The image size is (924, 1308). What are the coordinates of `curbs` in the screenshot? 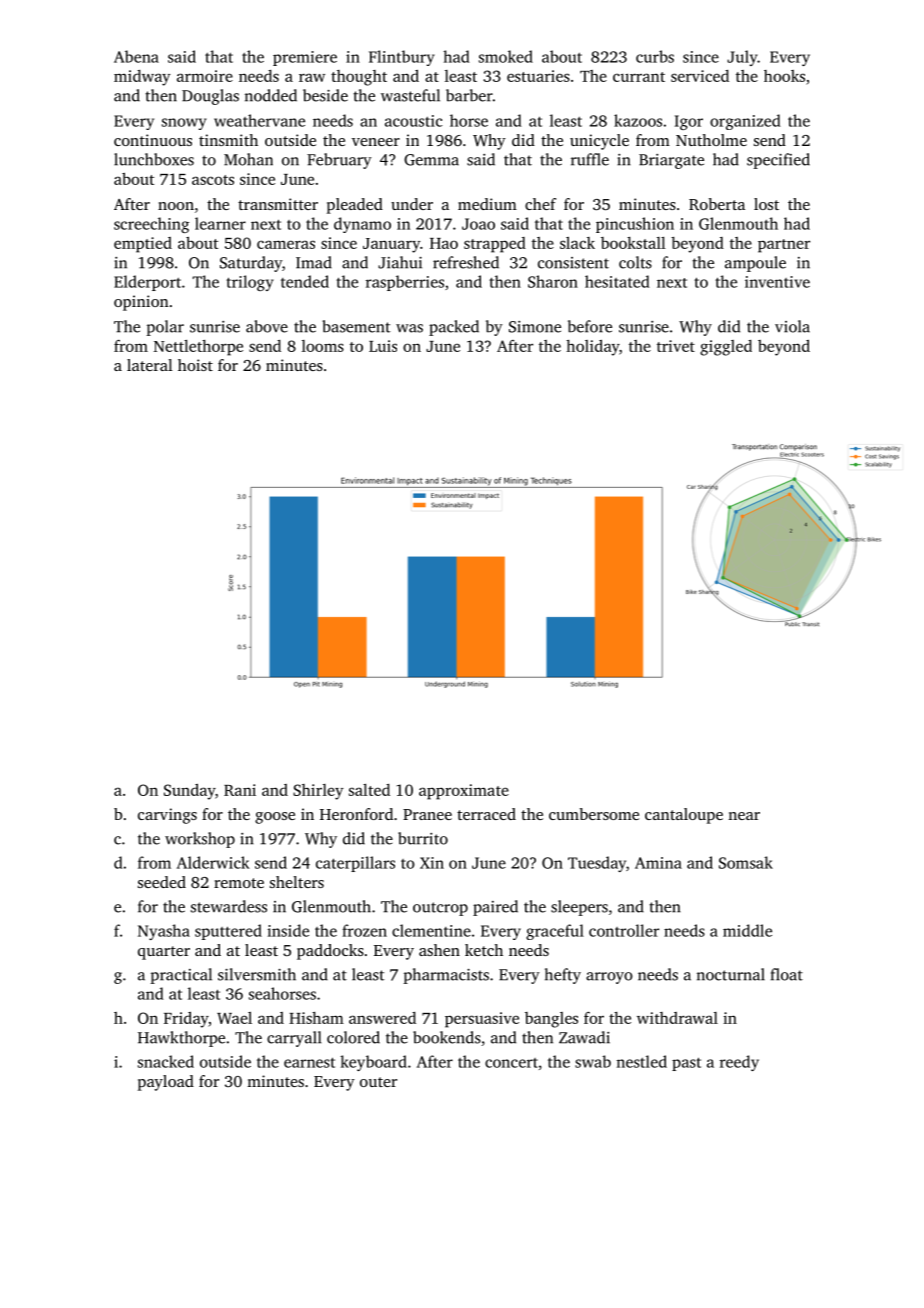 It's located at (655, 56).
